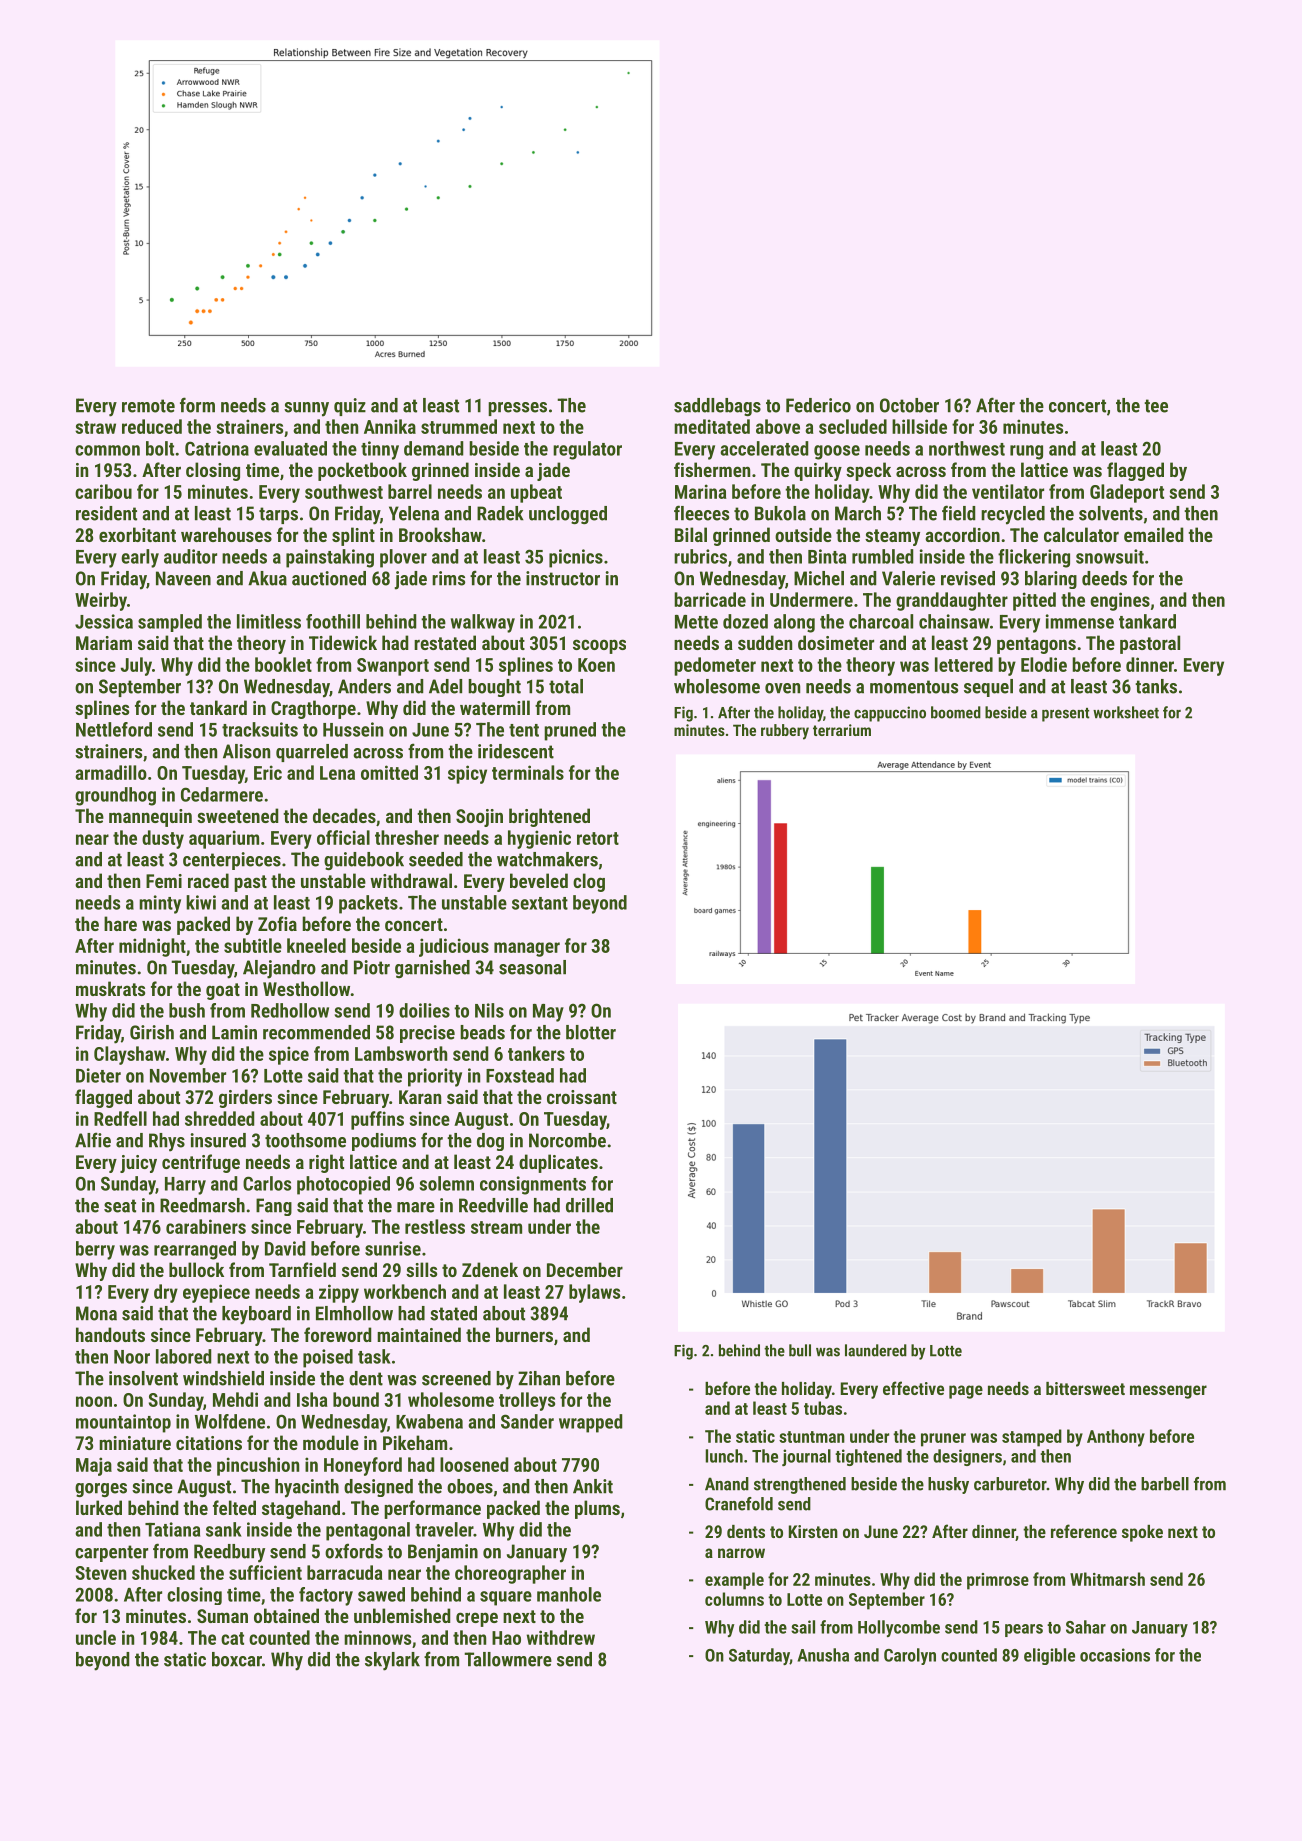 The width and height of the screenshot is (1302, 1841). Describe the element at coordinates (216, 1293) in the screenshot. I see `eyepiece` at that location.
